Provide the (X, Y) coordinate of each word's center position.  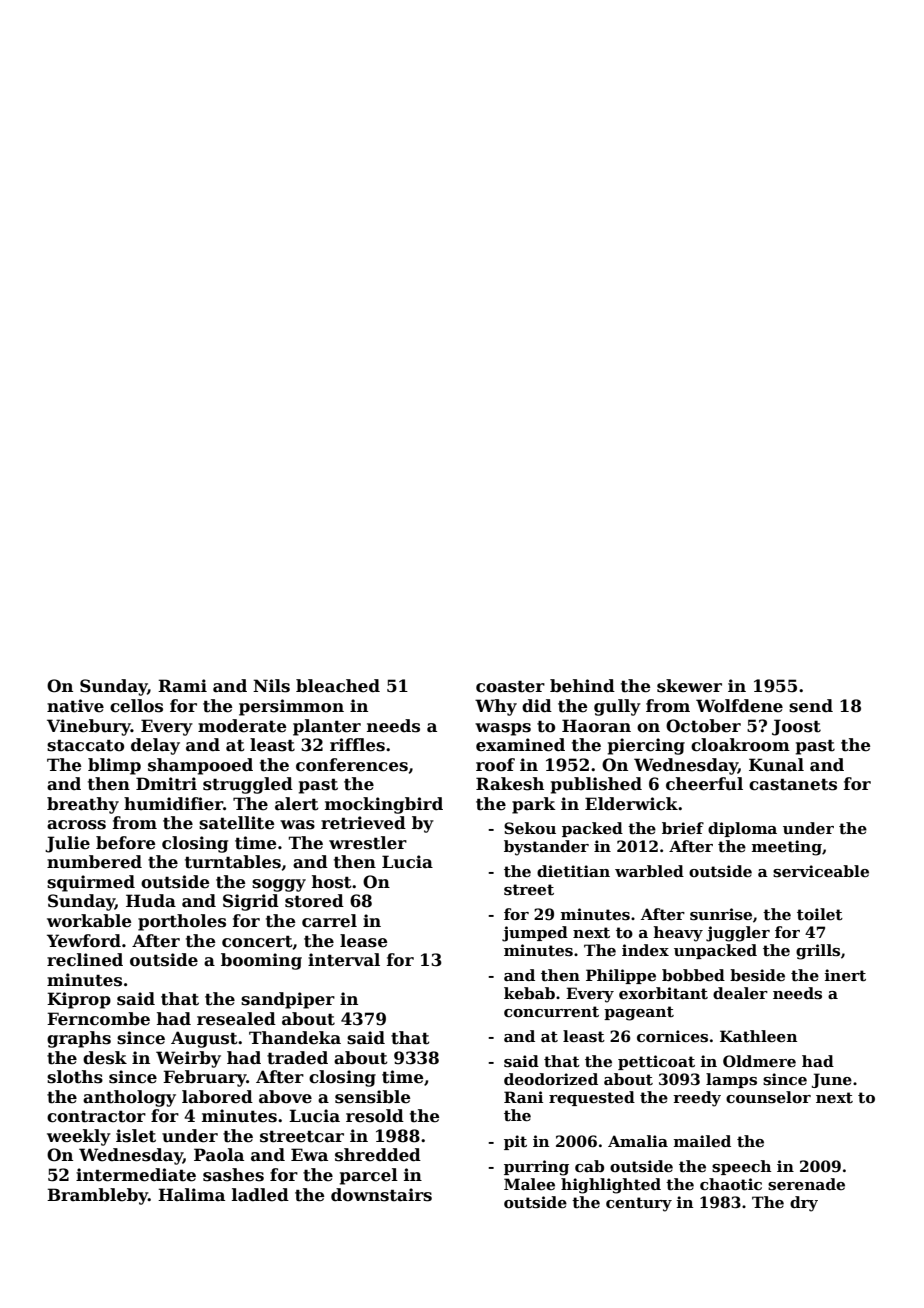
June (832, 1080)
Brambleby (97, 1196)
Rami (182, 686)
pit (515, 1142)
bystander (546, 848)
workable (89, 921)
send (811, 706)
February (205, 1078)
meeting (787, 848)
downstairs (381, 1195)
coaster (510, 687)
